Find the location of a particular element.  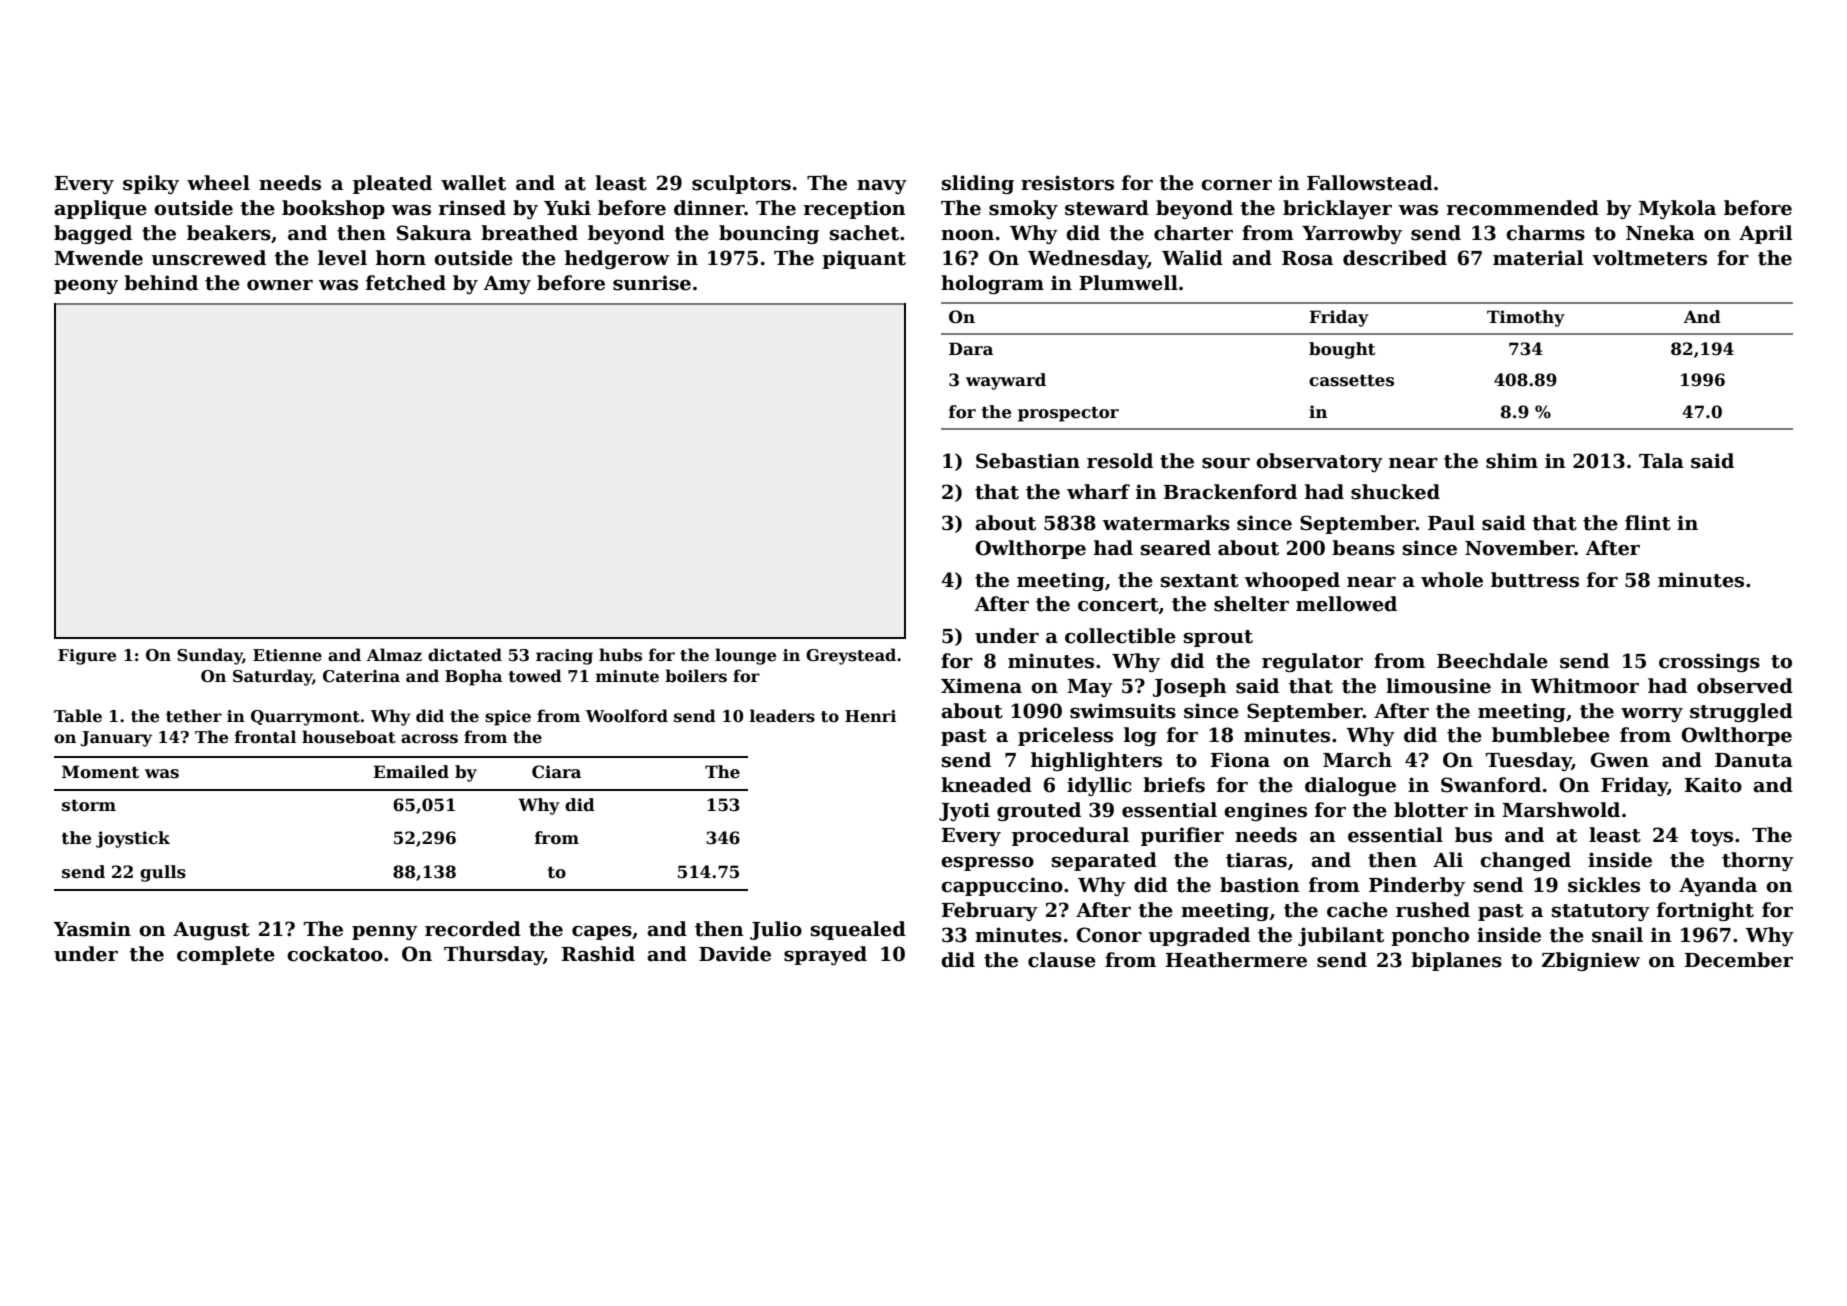

sculptors is located at coordinates (741, 184).
